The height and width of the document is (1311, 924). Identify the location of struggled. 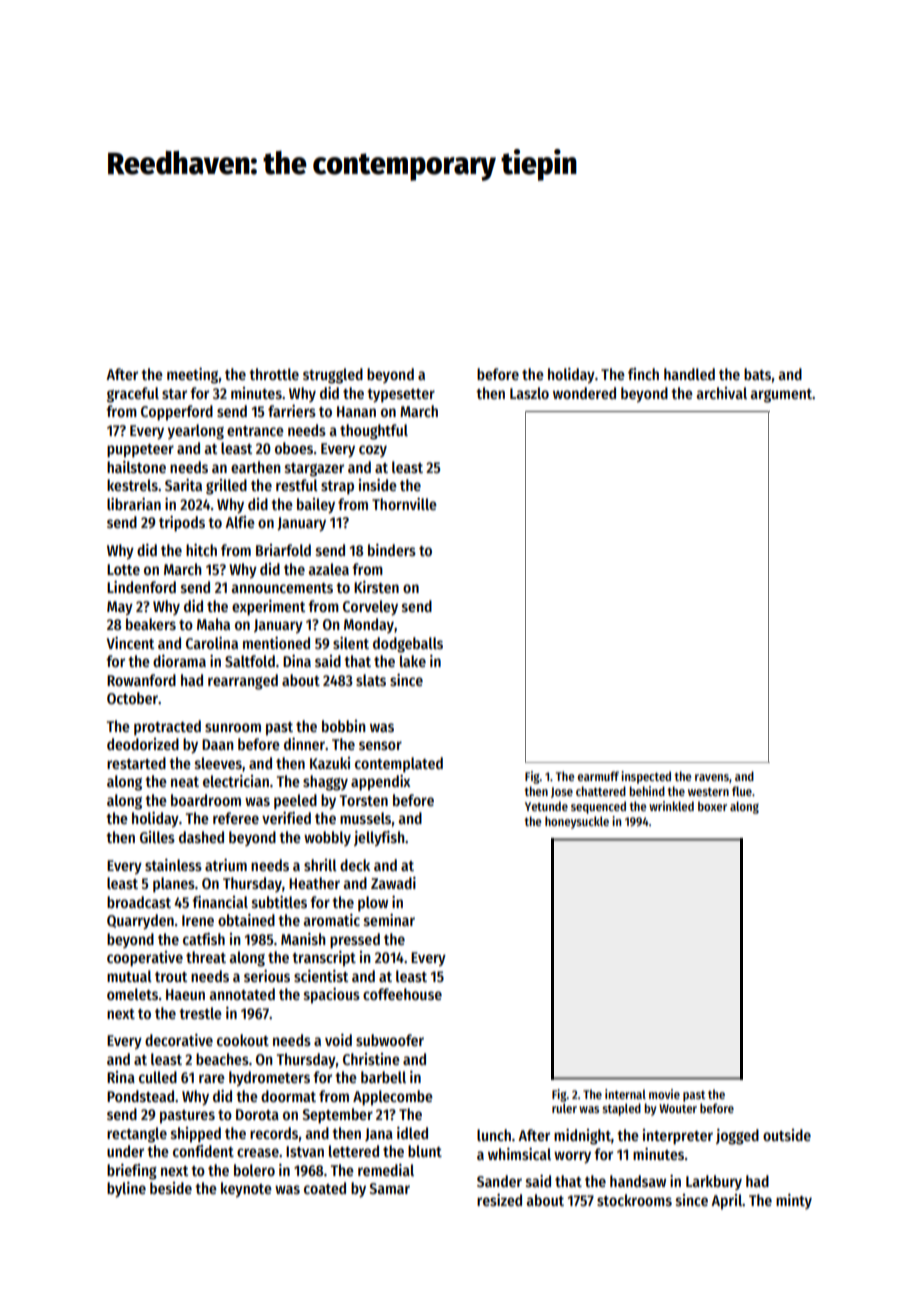
(333, 376).
